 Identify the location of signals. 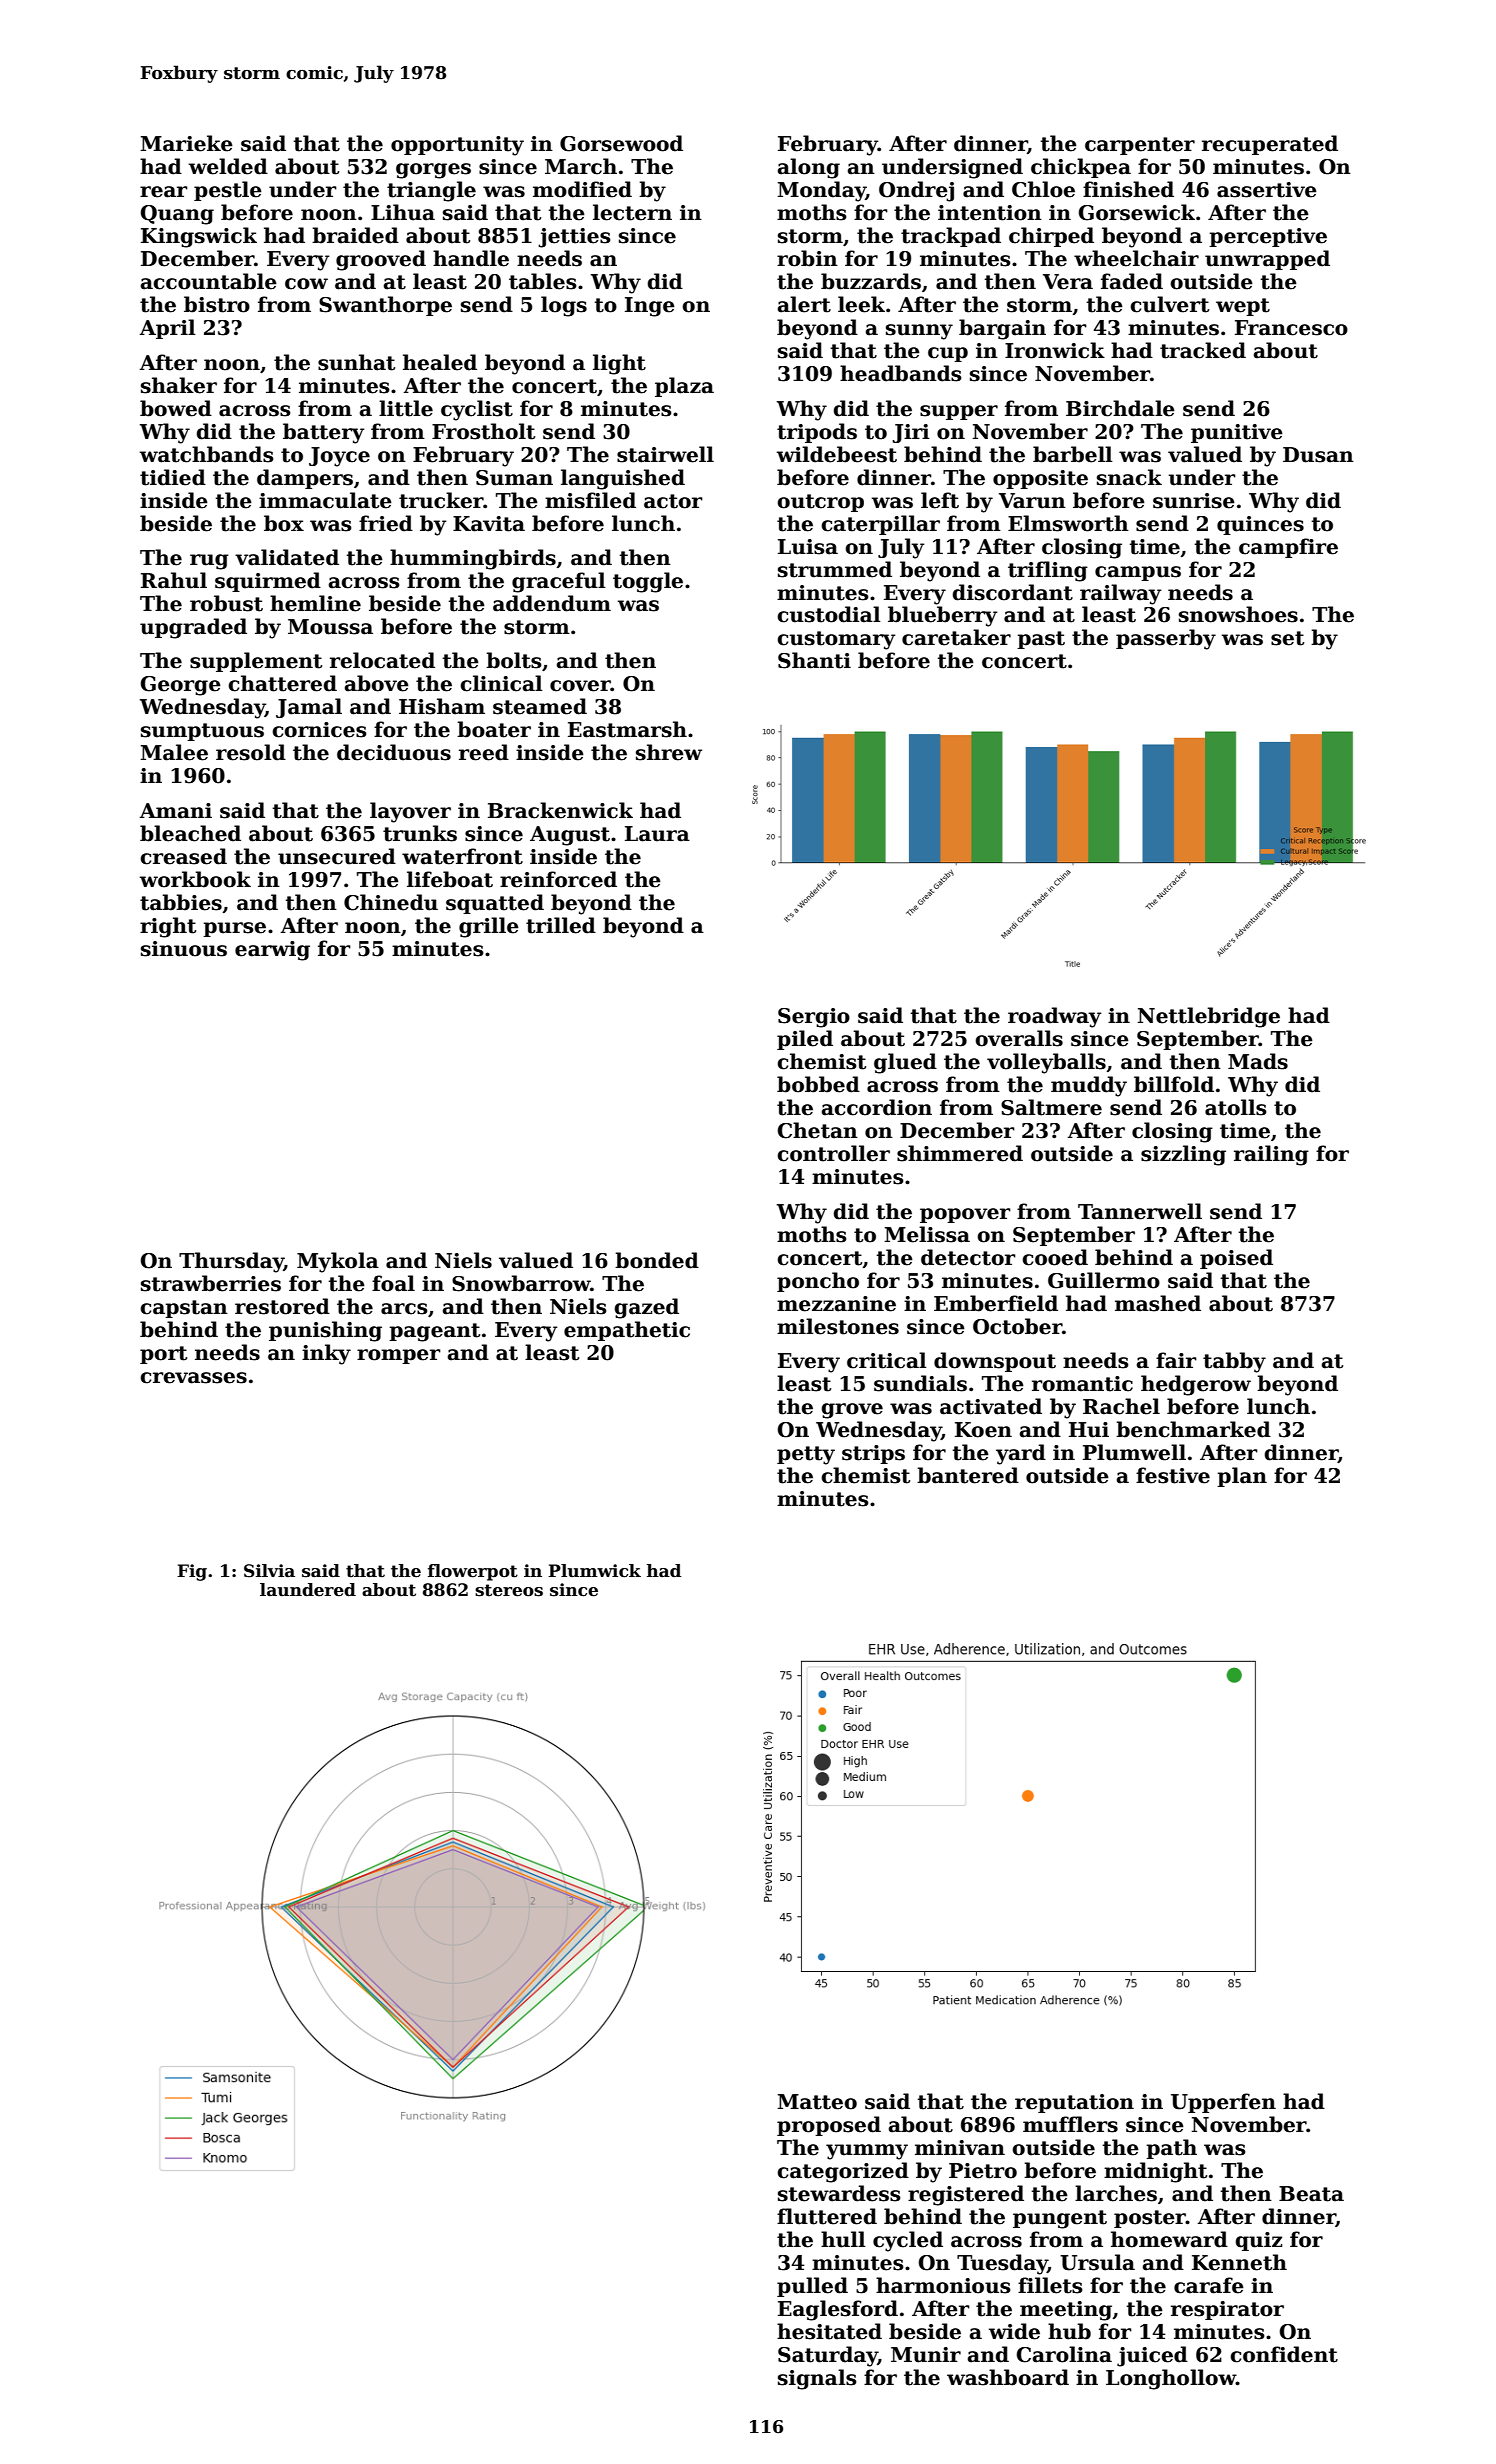
(817, 2379).
